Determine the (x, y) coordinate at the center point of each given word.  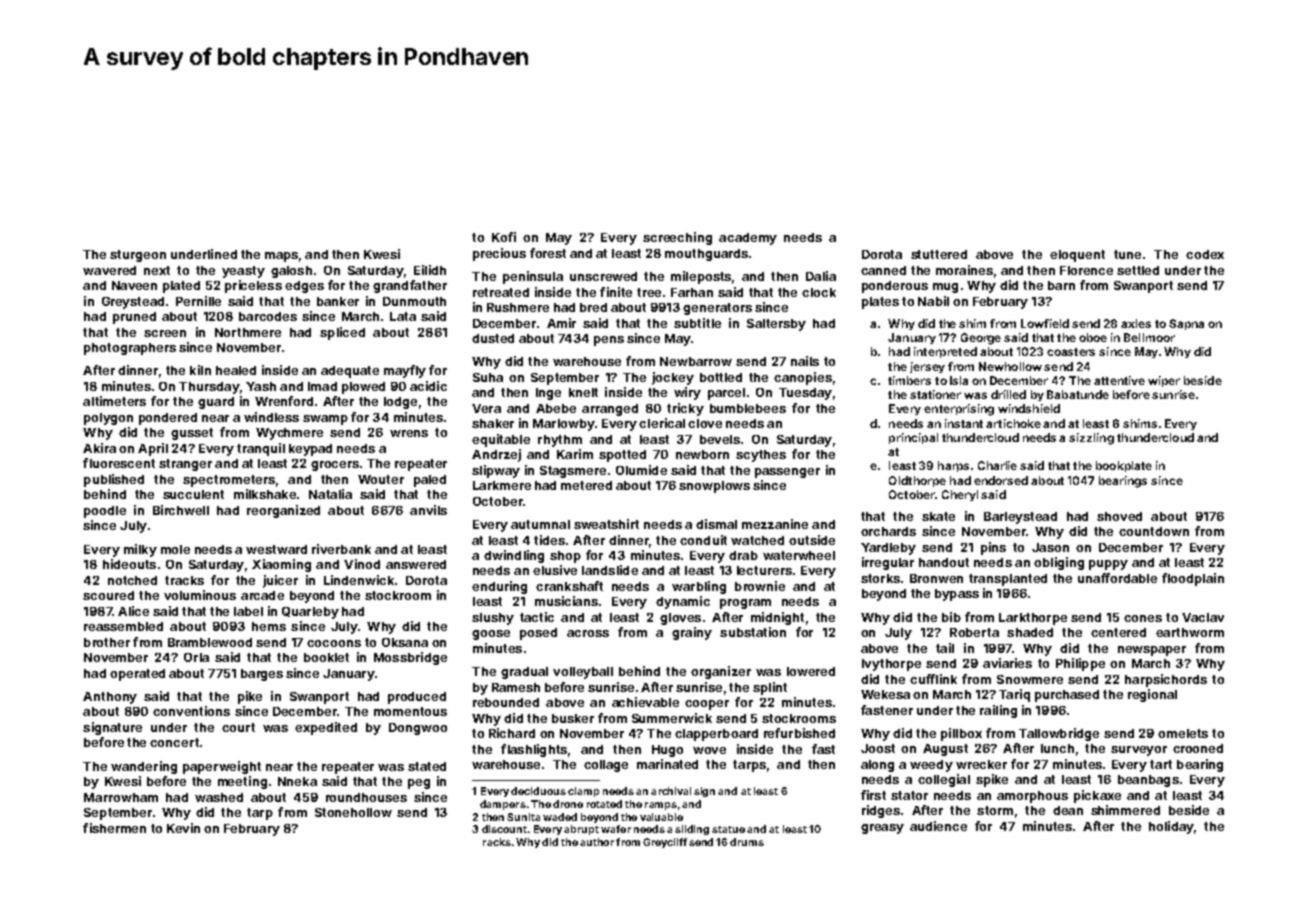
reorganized (283, 511)
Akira (99, 448)
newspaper (1152, 651)
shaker (493, 423)
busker (573, 718)
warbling (699, 587)
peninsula (533, 277)
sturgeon (138, 256)
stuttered (939, 254)
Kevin (183, 828)
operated (137, 675)
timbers (909, 380)
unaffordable (1117, 578)
